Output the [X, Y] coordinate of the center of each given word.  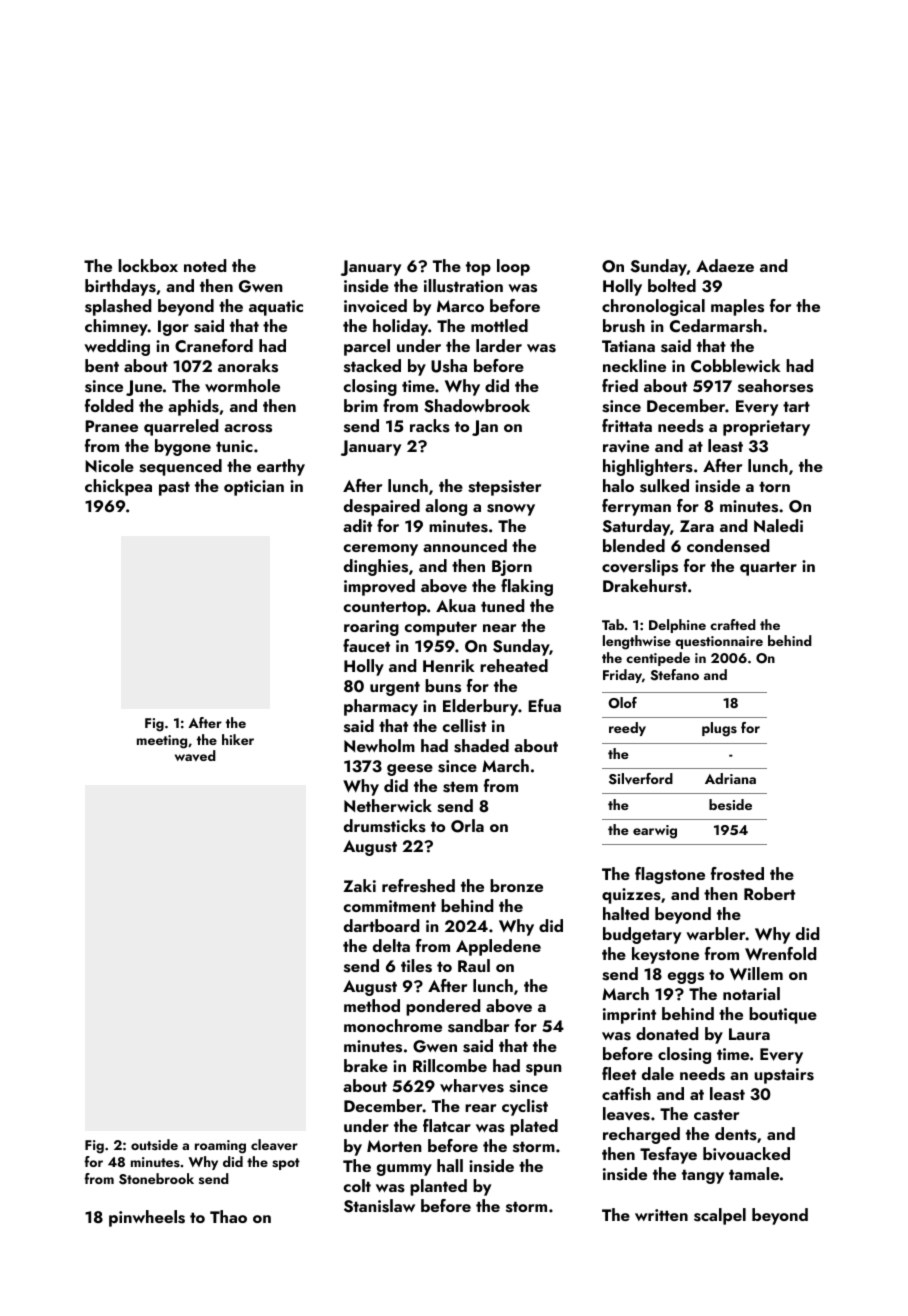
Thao [228, 1216]
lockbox [148, 265]
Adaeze [725, 265]
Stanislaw [379, 1206]
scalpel [720, 1216]
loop [513, 267]
